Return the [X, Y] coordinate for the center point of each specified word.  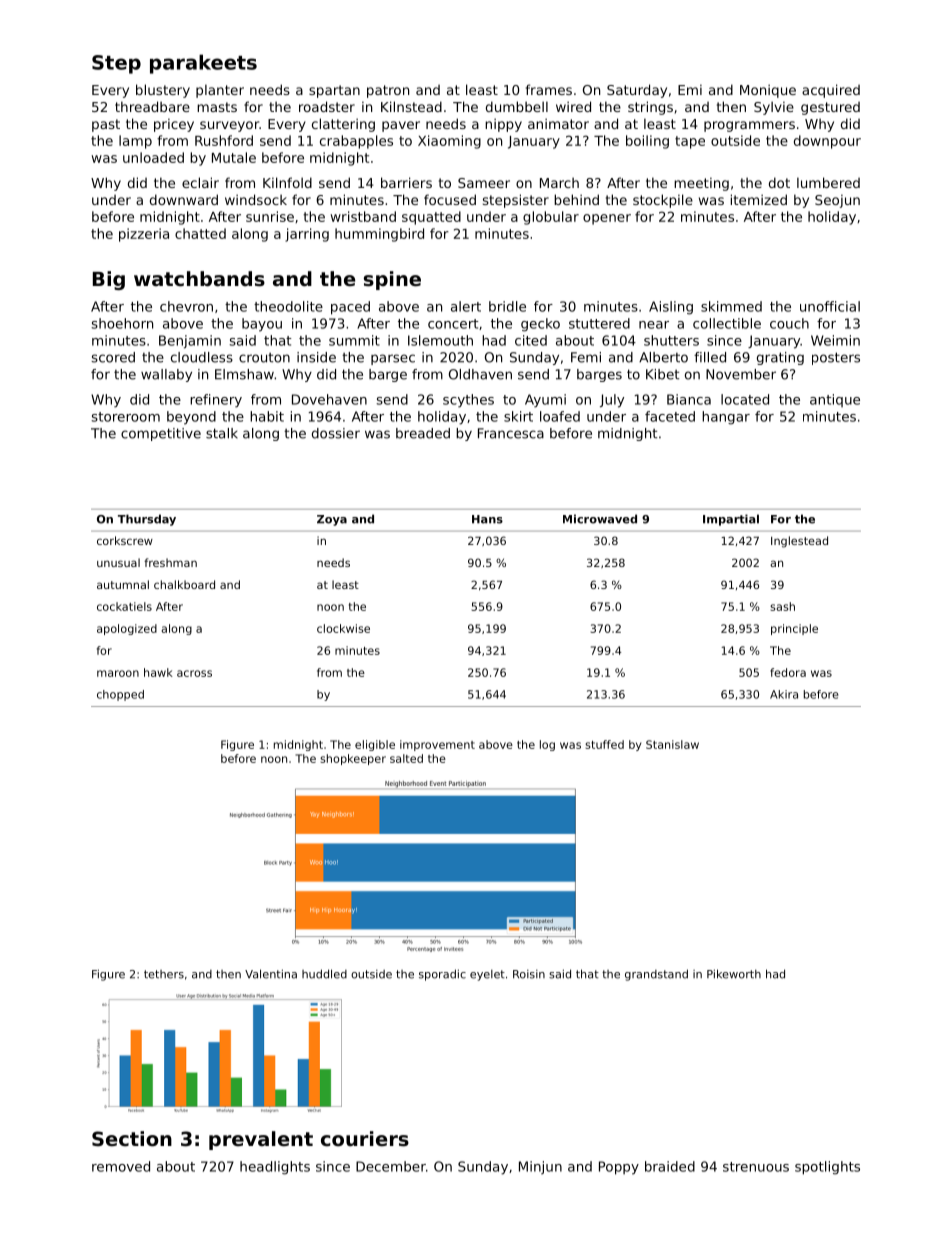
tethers [164, 974]
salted [406, 758]
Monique [768, 91]
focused [450, 199]
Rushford [224, 140]
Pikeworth [734, 974]
